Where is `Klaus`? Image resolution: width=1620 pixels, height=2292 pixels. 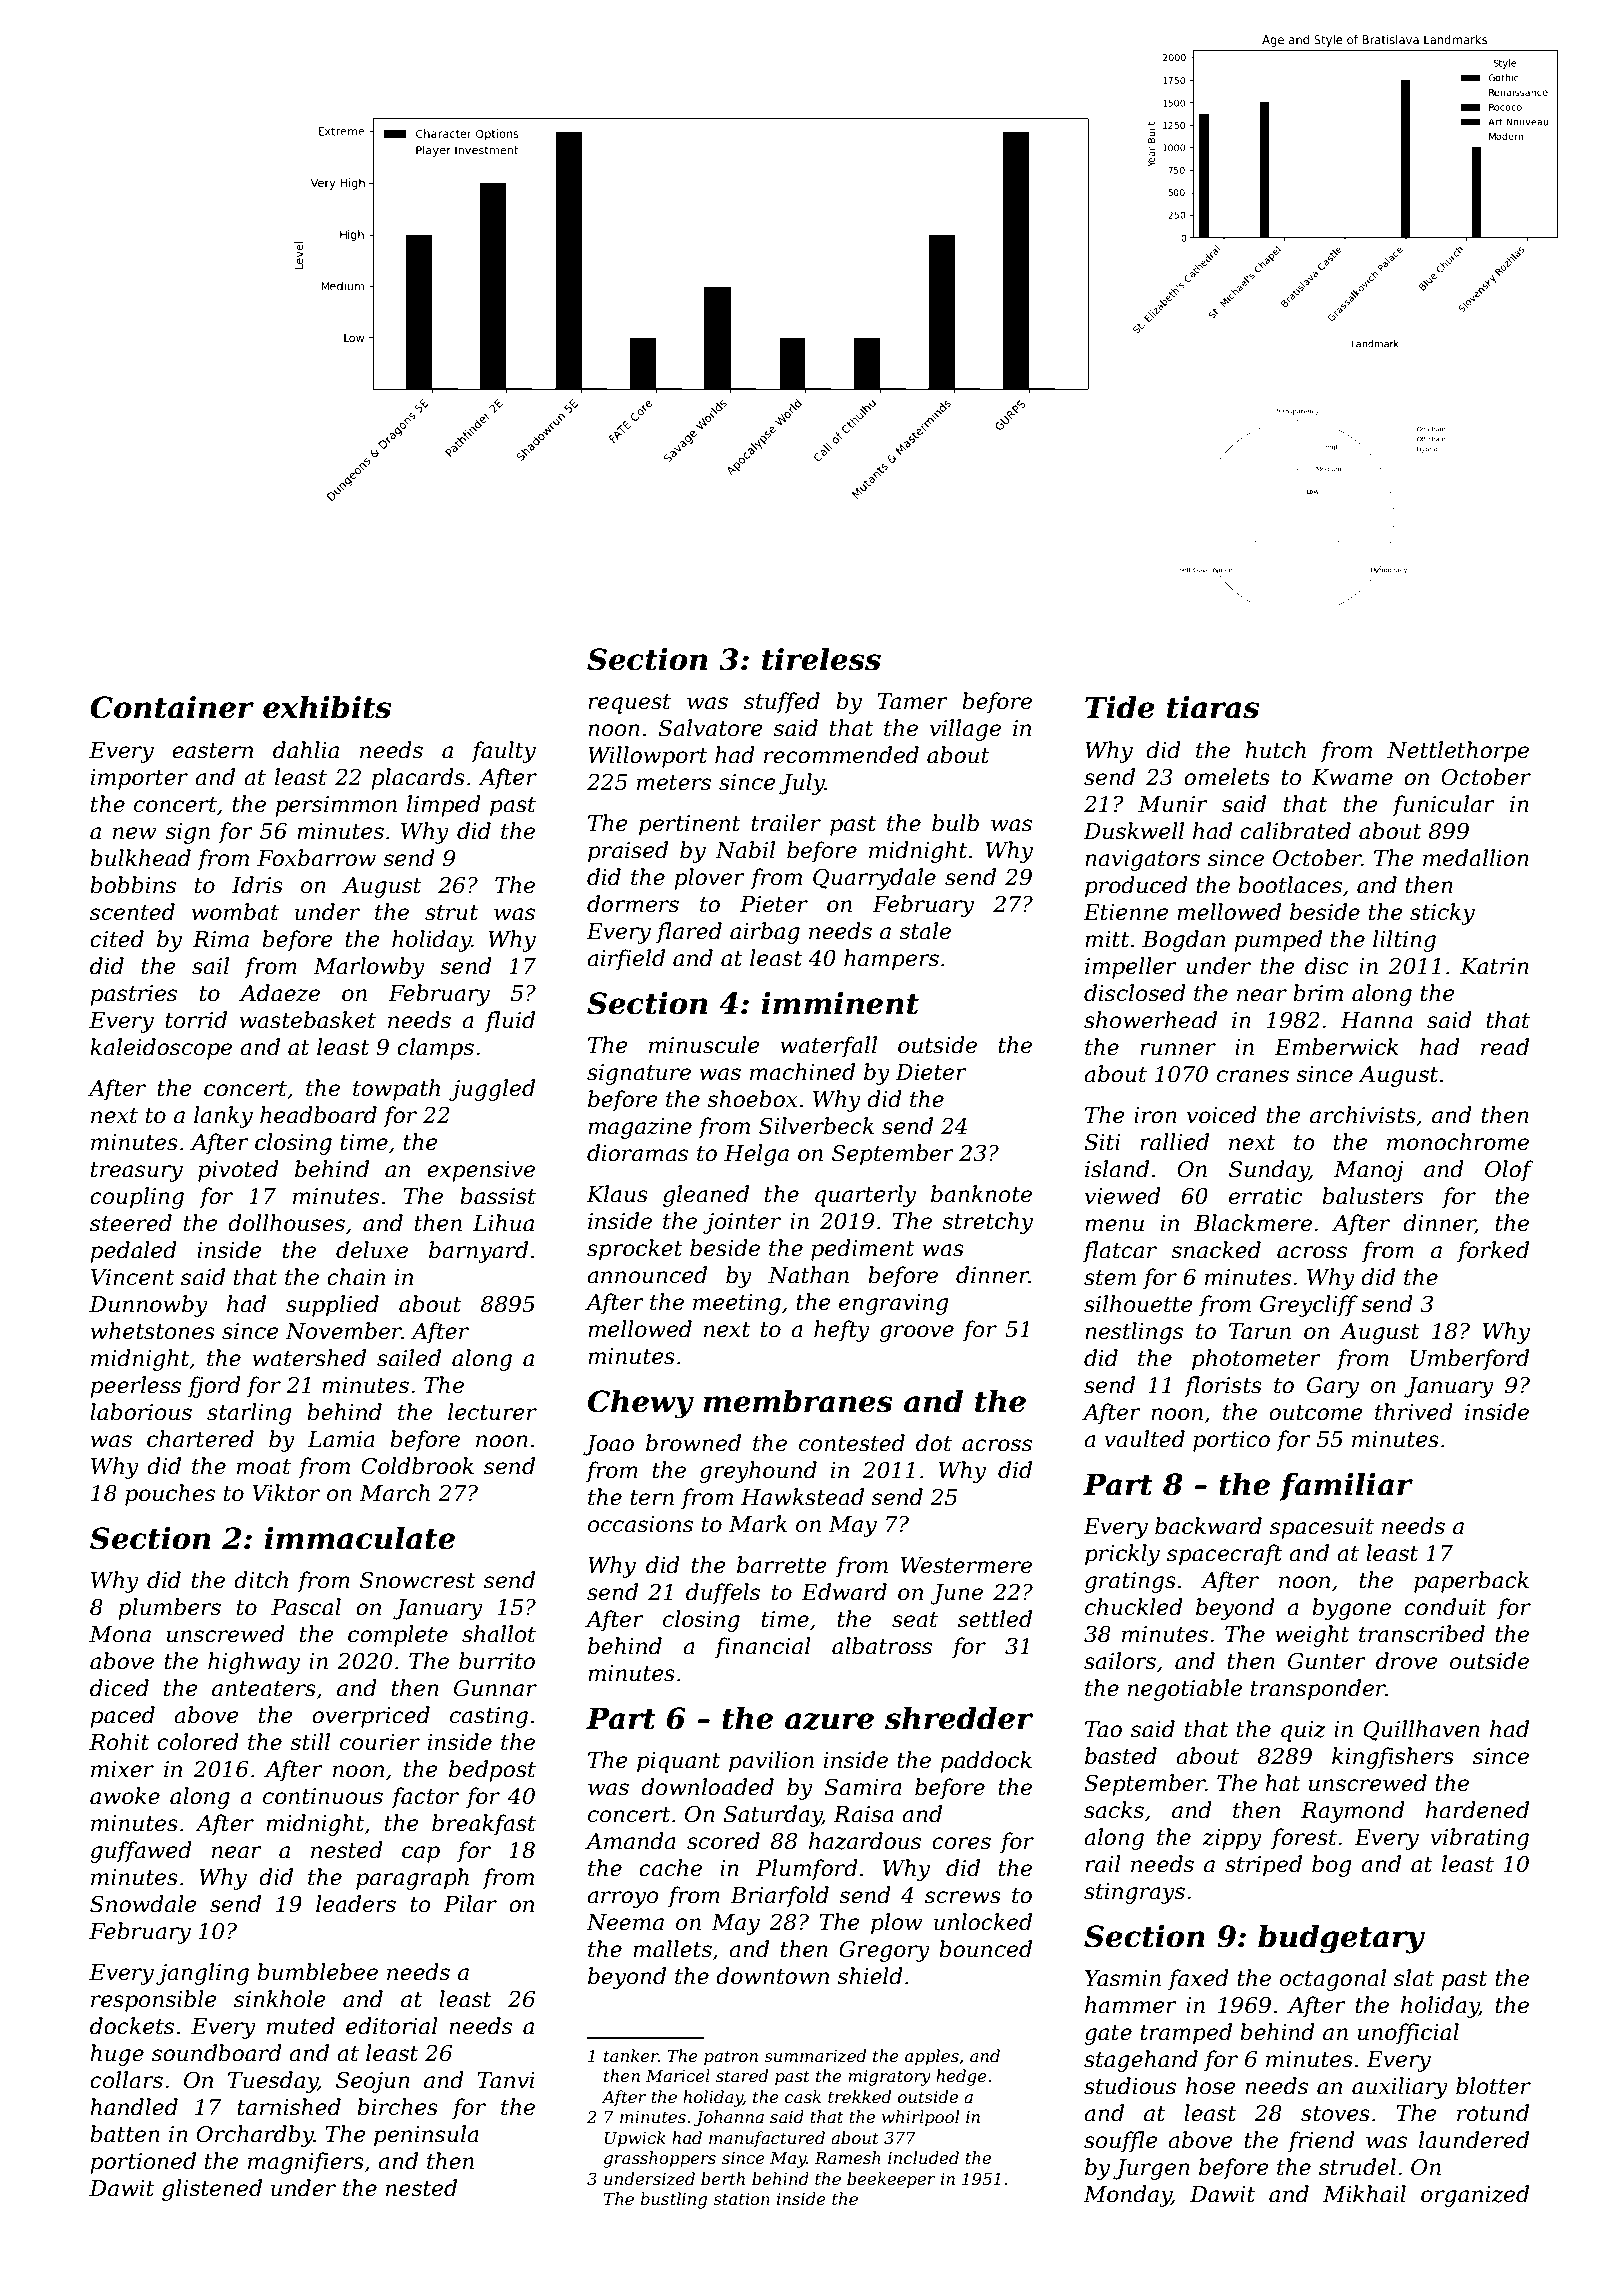
Klaus is located at coordinates (617, 1194).
